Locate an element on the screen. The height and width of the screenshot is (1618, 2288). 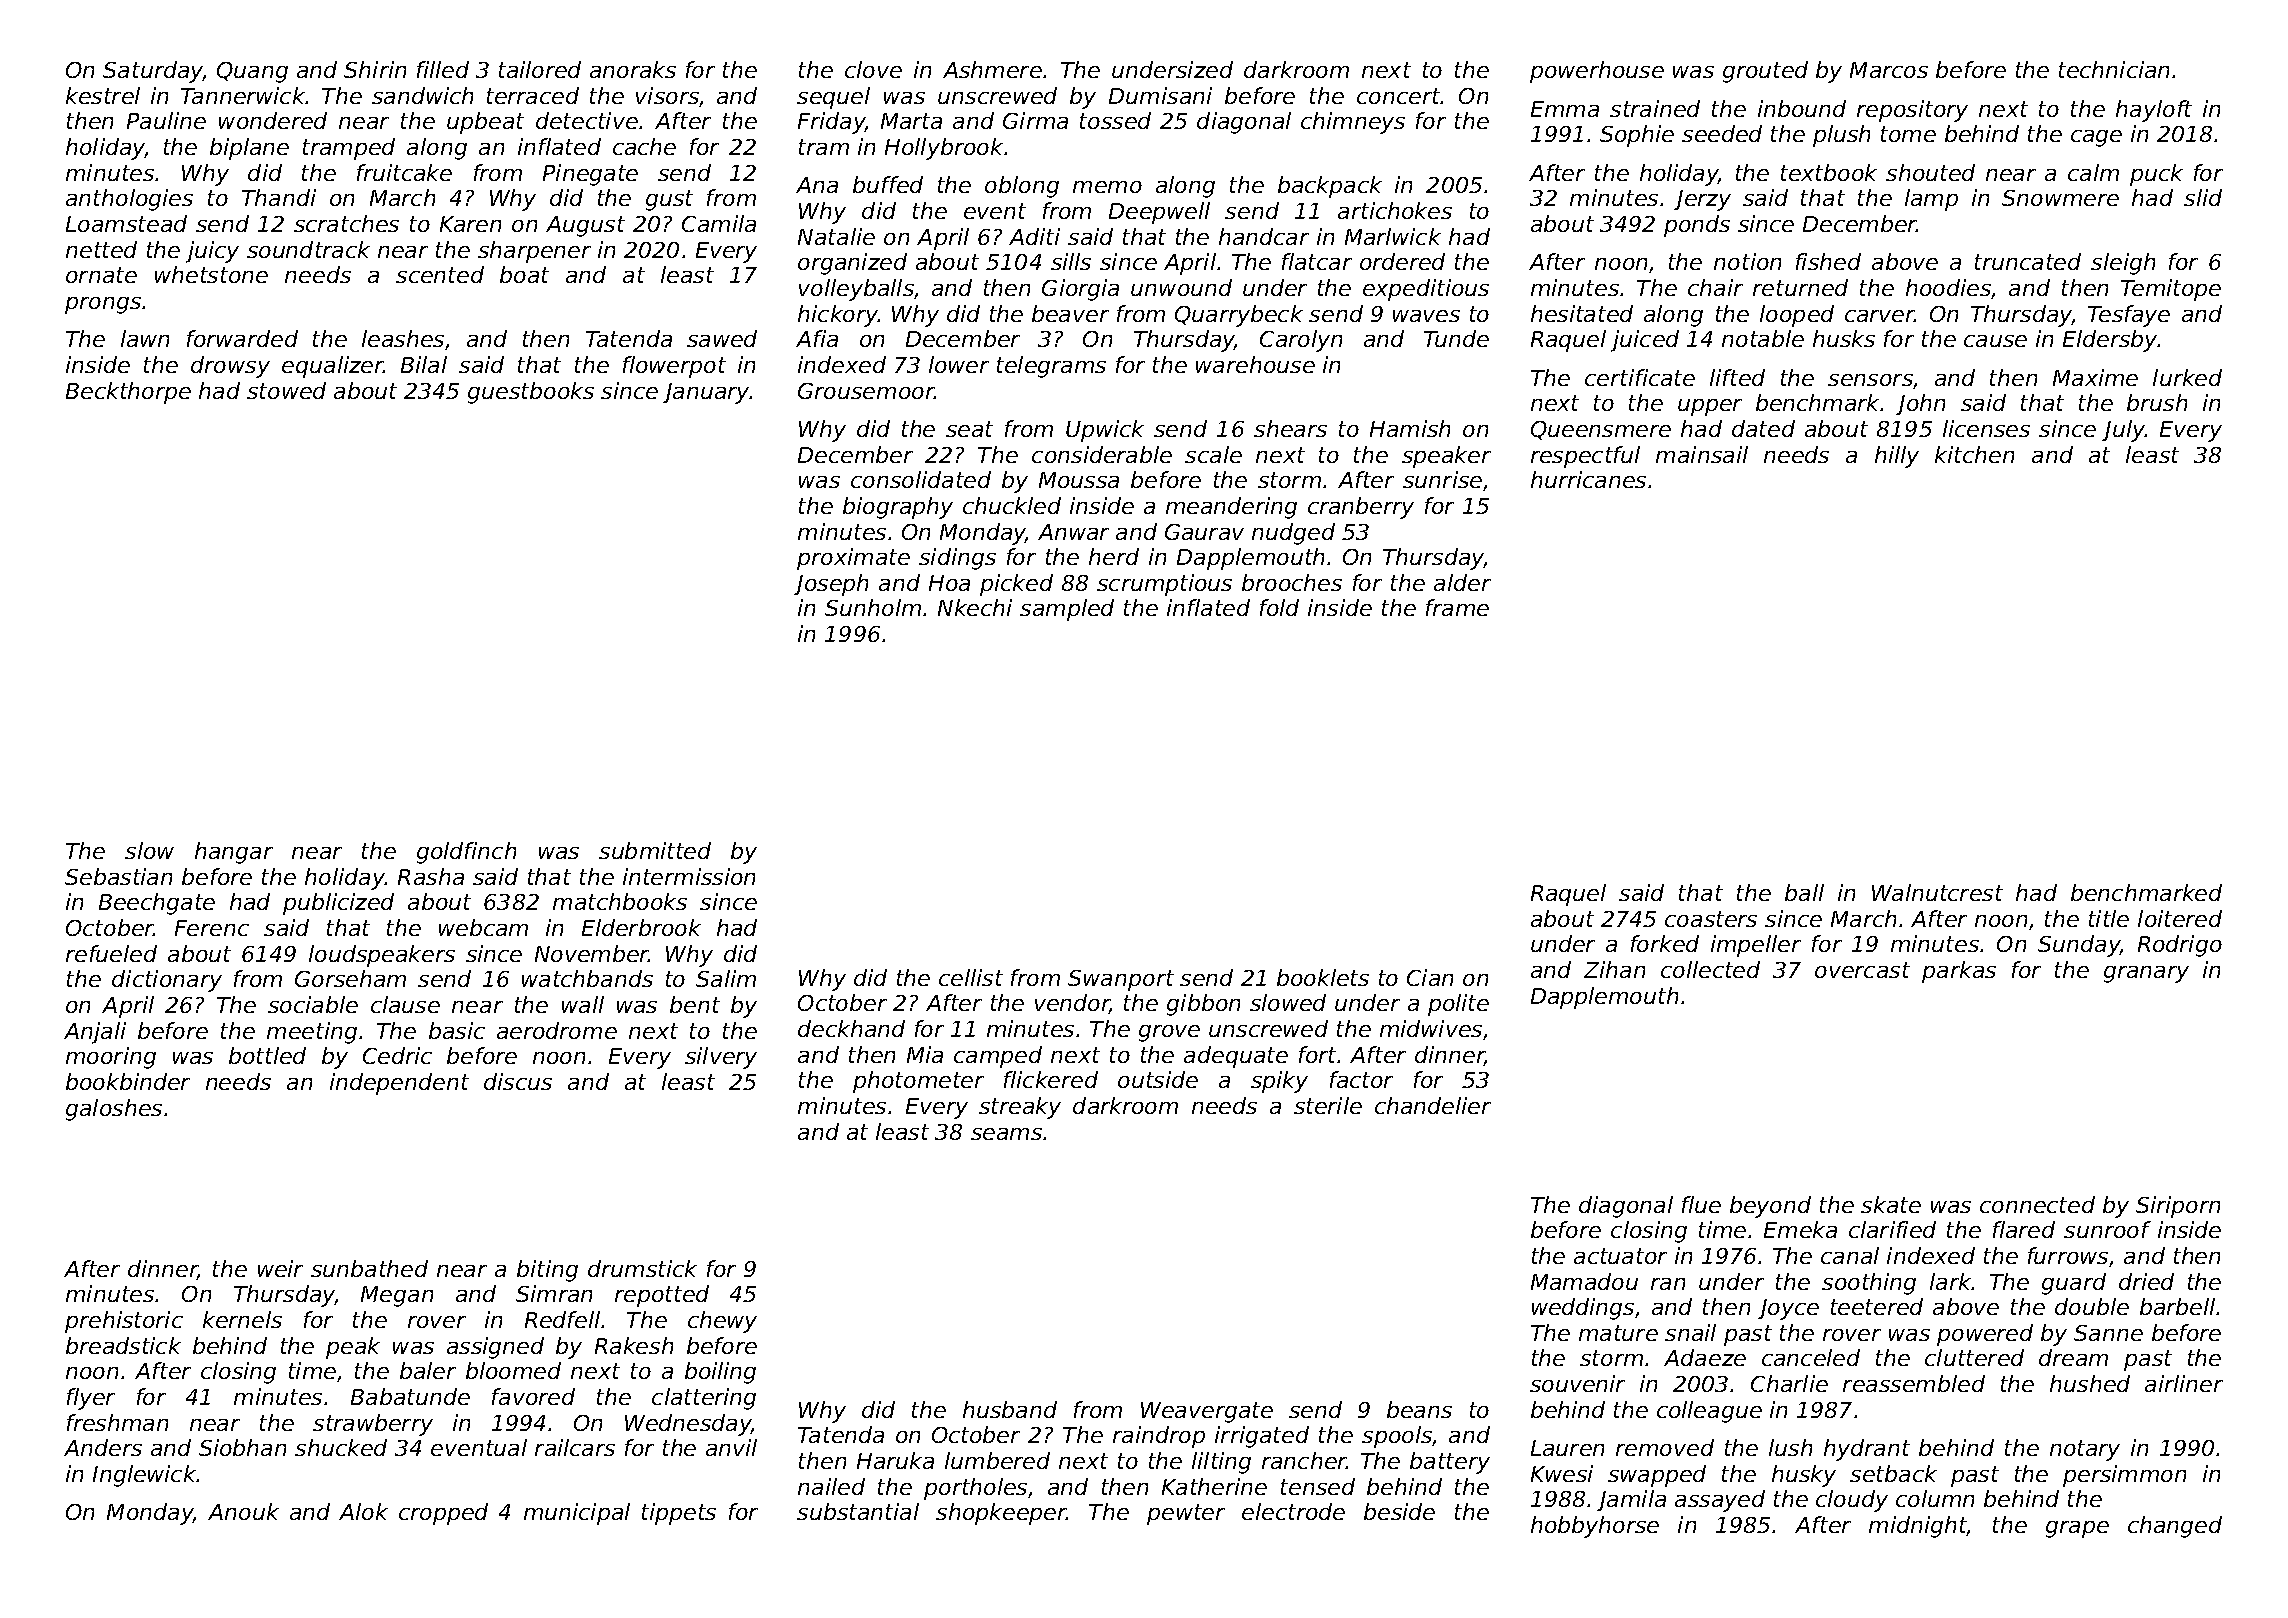
fort is located at coordinates (1317, 1054).
